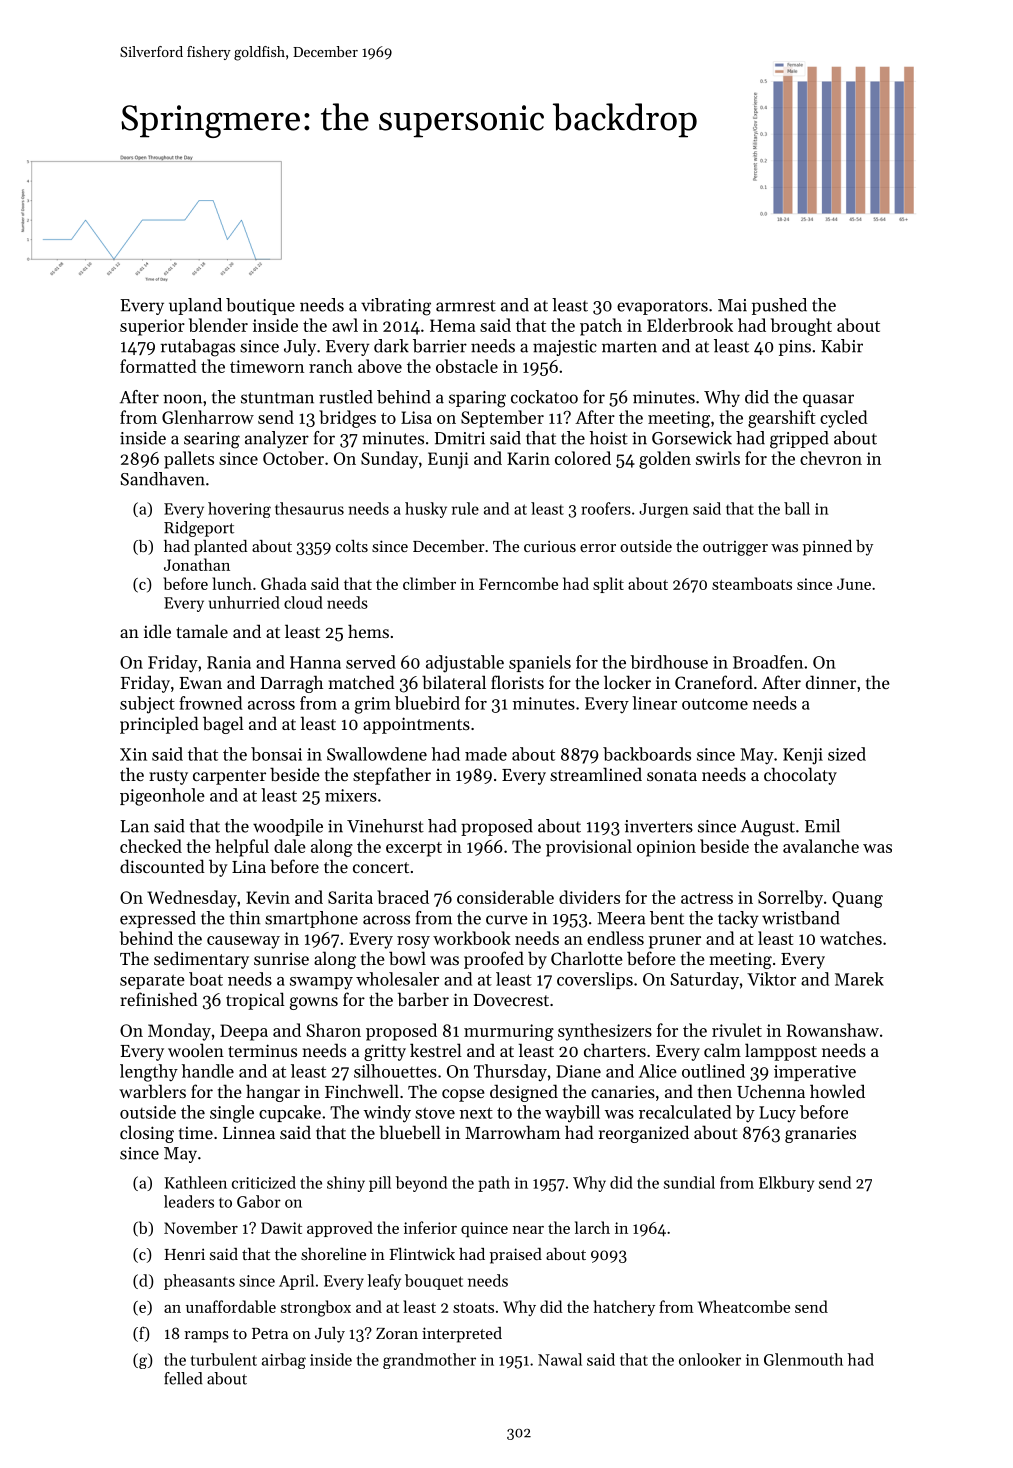 The height and width of the image is (1468, 1013). What do you see at coordinates (242, 848) in the image?
I see `helpful` at bounding box center [242, 848].
